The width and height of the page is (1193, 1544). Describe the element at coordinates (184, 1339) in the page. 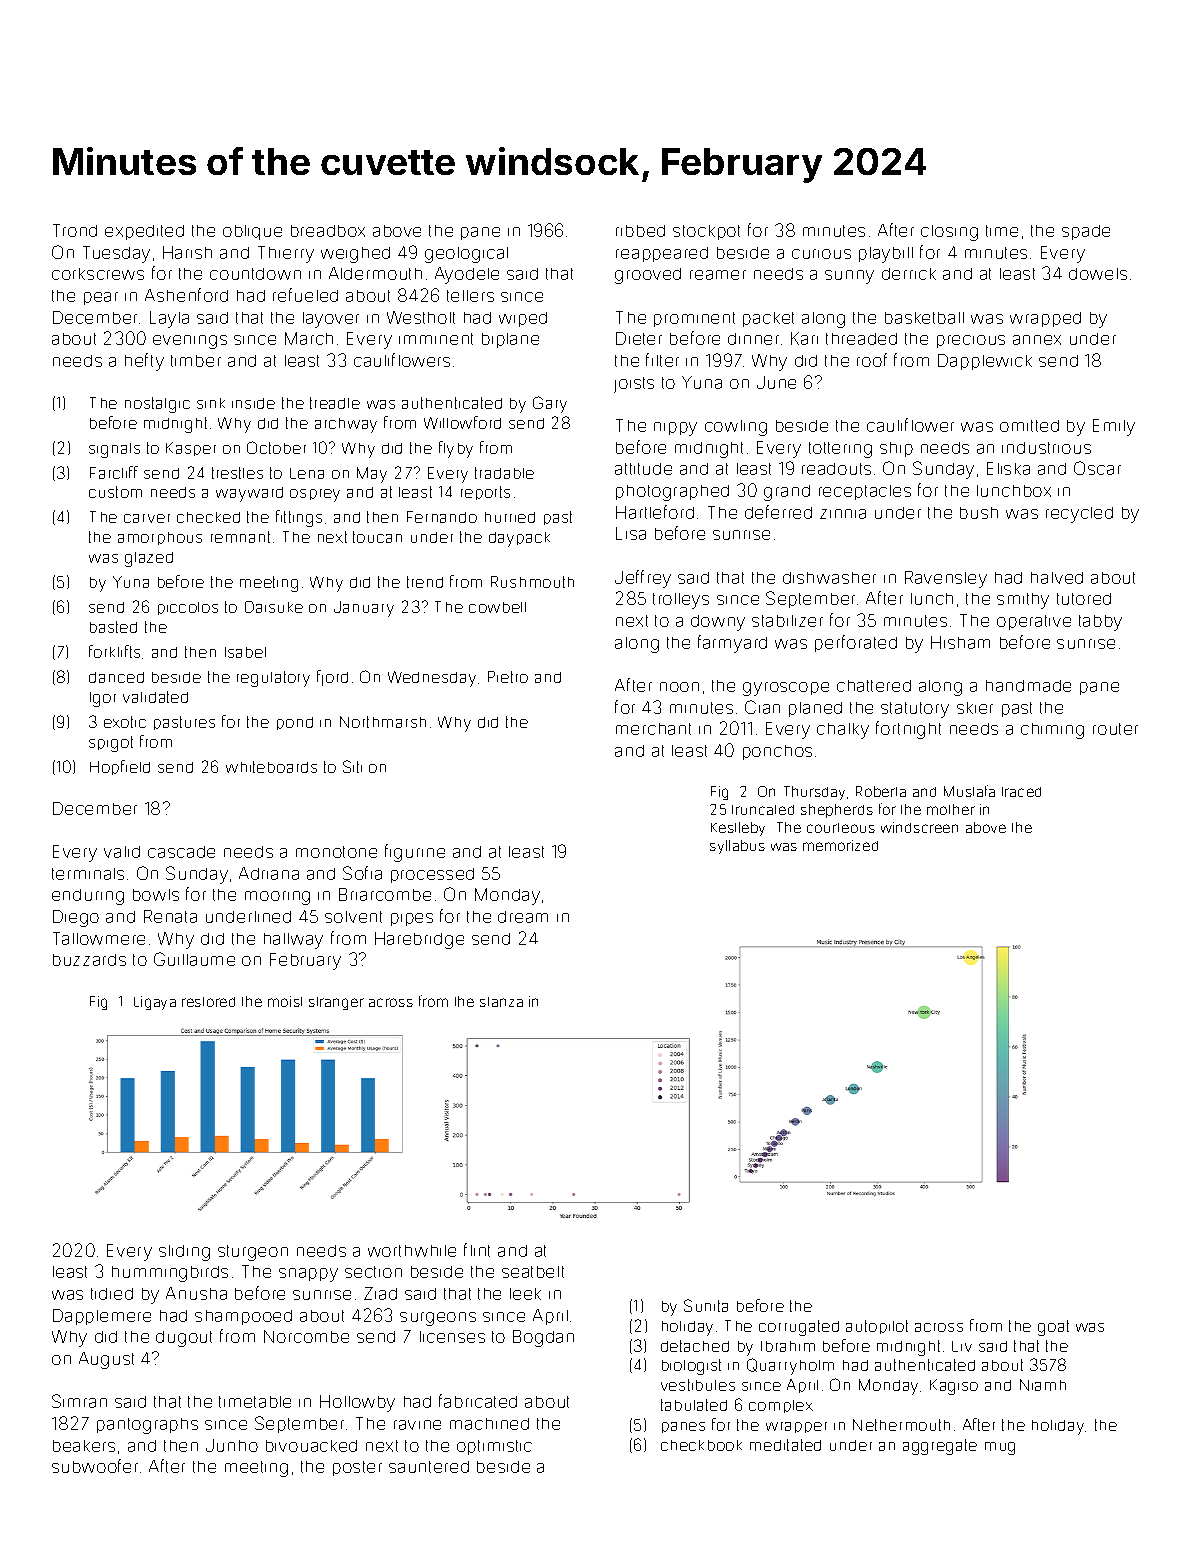

I see `dugout` at that location.
